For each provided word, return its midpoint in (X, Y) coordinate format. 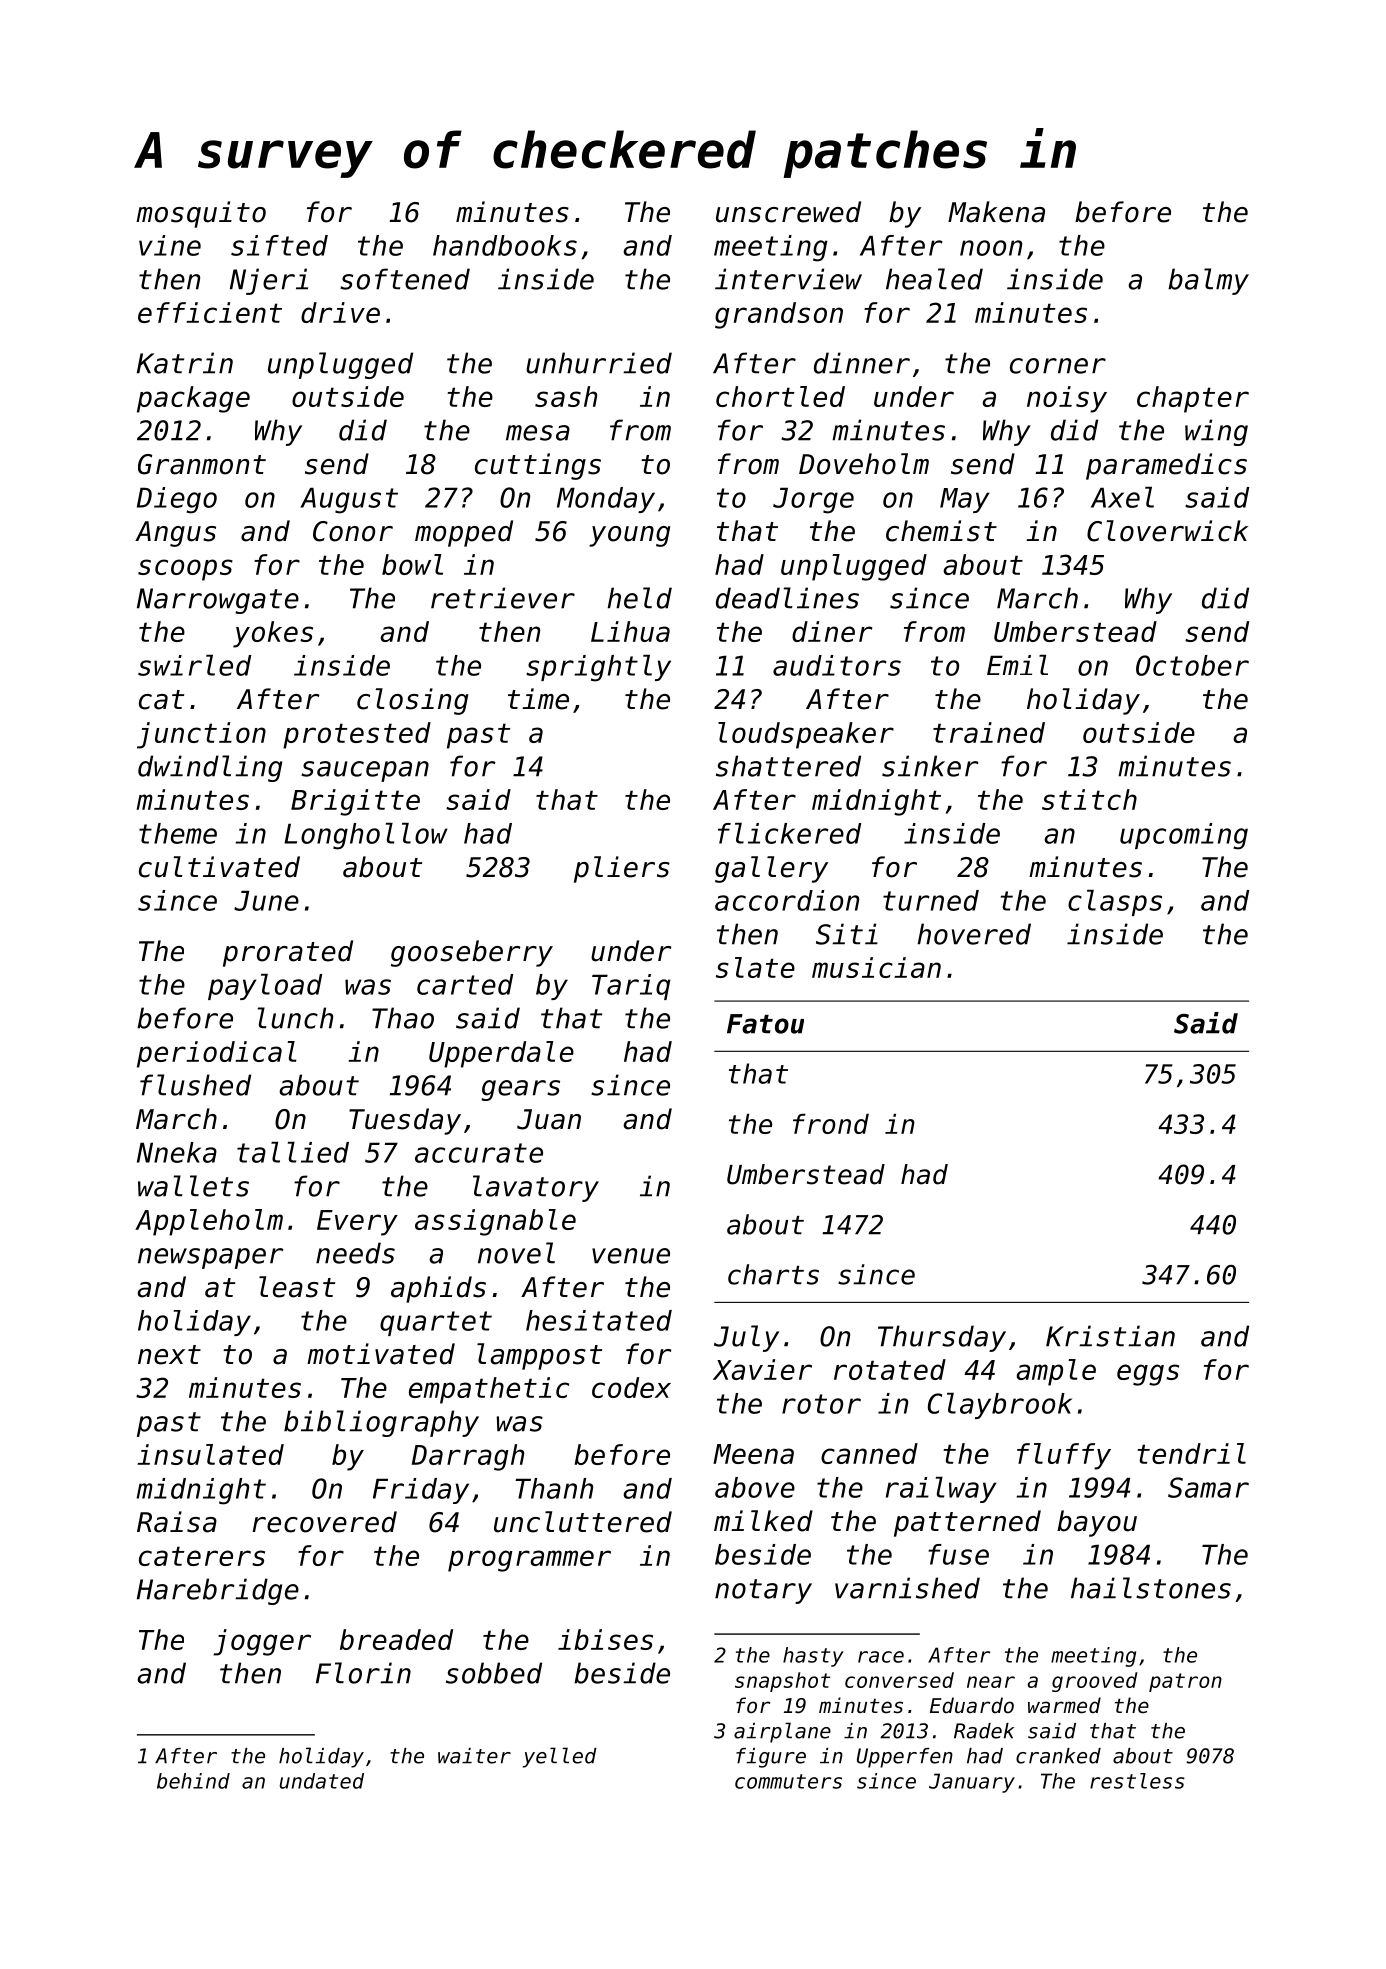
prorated (288, 953)
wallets (193, 1186)
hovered (974, 934)
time (538, 699)
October (1192, 665)
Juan (549, 1119)
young (629, 536)
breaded (396, 1639)
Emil (1017, 665)
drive (340, 312)
